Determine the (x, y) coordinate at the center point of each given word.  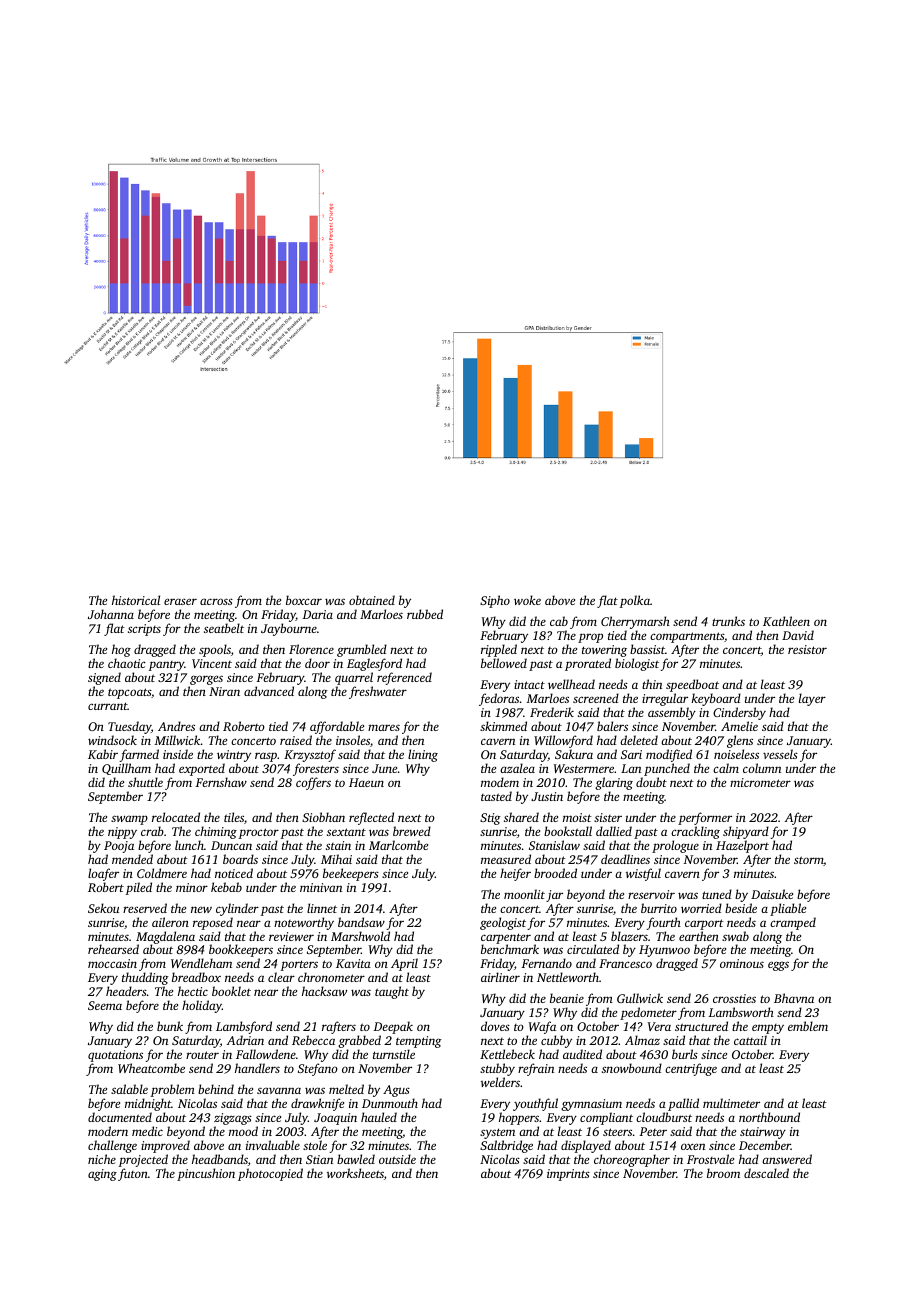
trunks (728, 621)
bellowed (504, 663)
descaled (766, 1173)
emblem (808, 1026)
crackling (695, 832)
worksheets (355, 1173)
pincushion (206, 1174)
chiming (216, 832)
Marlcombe (398, 845)
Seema (105, 1005)
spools (215, 650)
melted (346, 1089)
